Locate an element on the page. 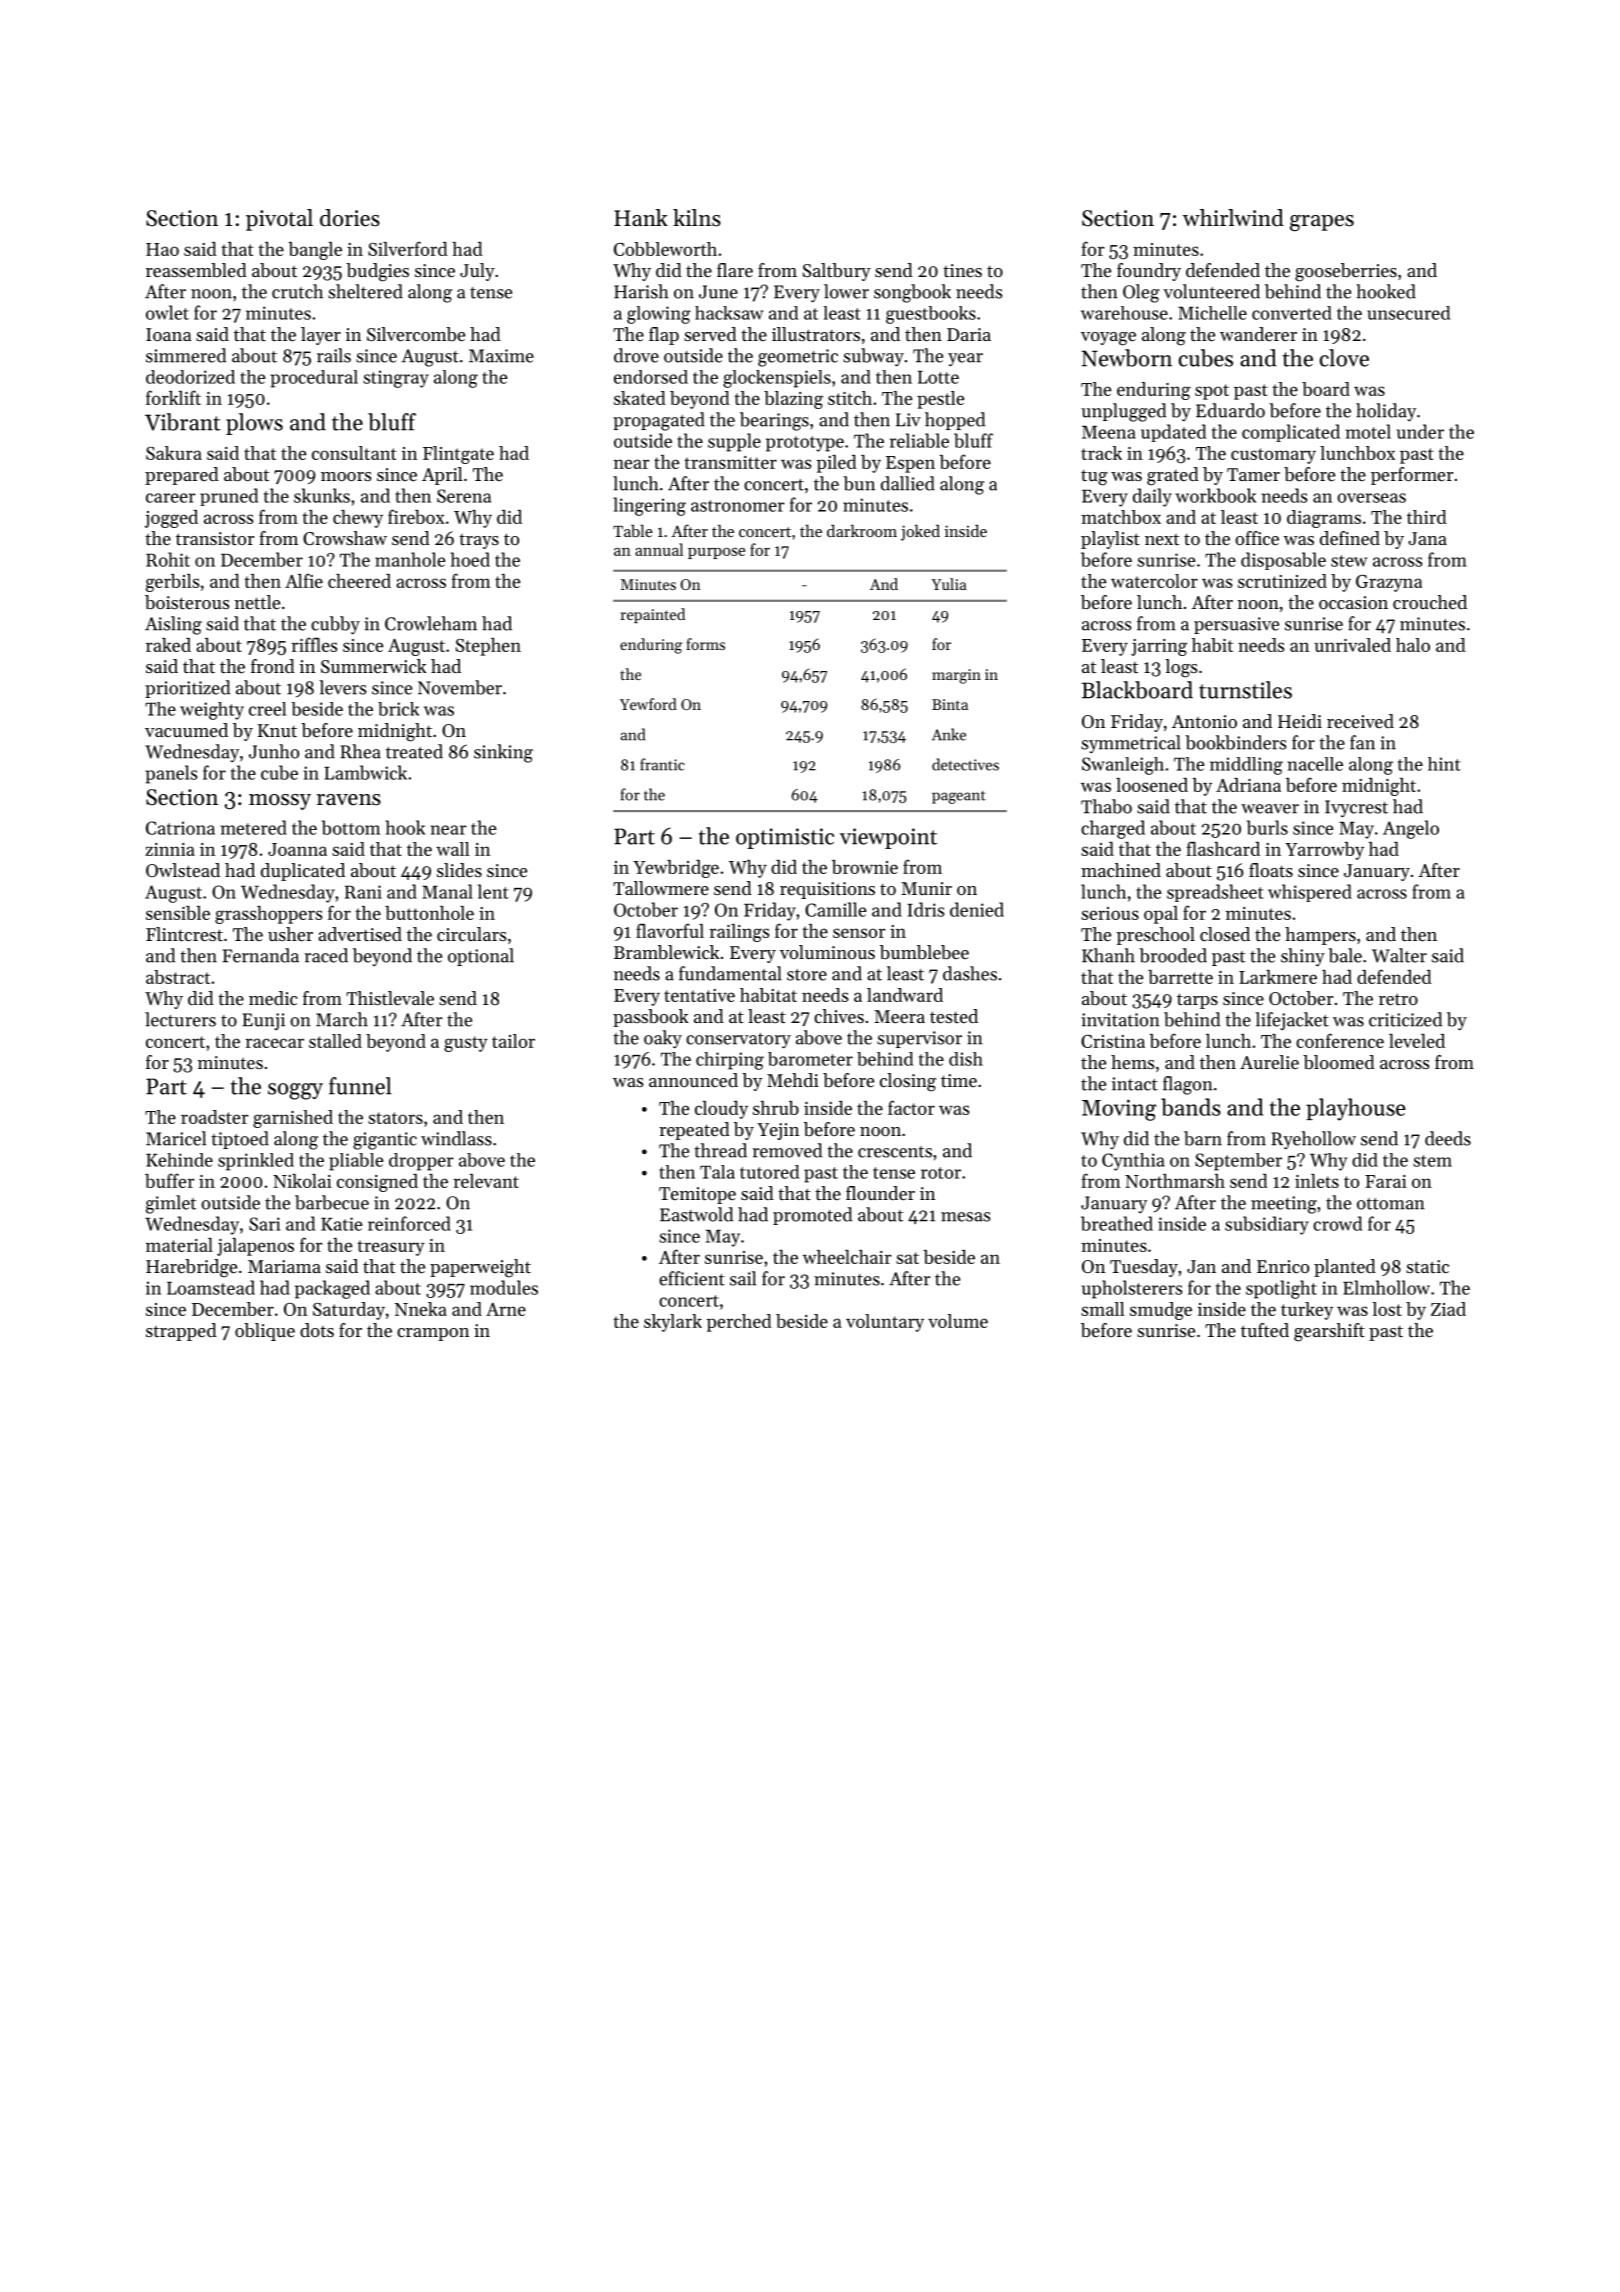 This document has width=1620, height=2292. roadster is located at coordinates (214, 1117).
